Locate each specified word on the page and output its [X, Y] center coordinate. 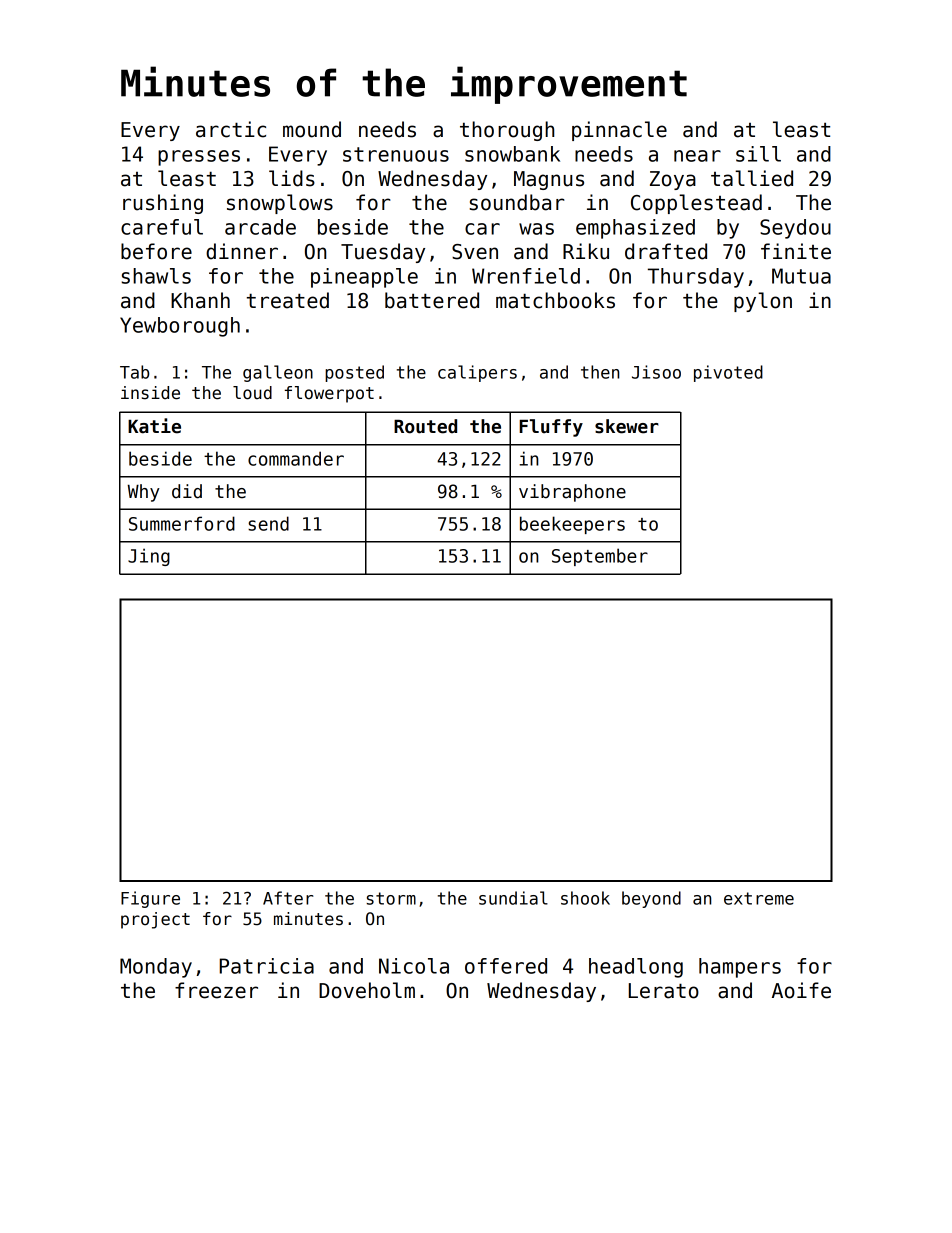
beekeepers [572, 525]
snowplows [280, 204]
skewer [627, 426]
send [268, 523]
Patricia [267, 966]
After [288, 898]
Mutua [801, 276]
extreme [759, 898]
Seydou [795, 229]
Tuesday [383, 253]
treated [288, 300]
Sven [475, 252]
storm [391, 898]
